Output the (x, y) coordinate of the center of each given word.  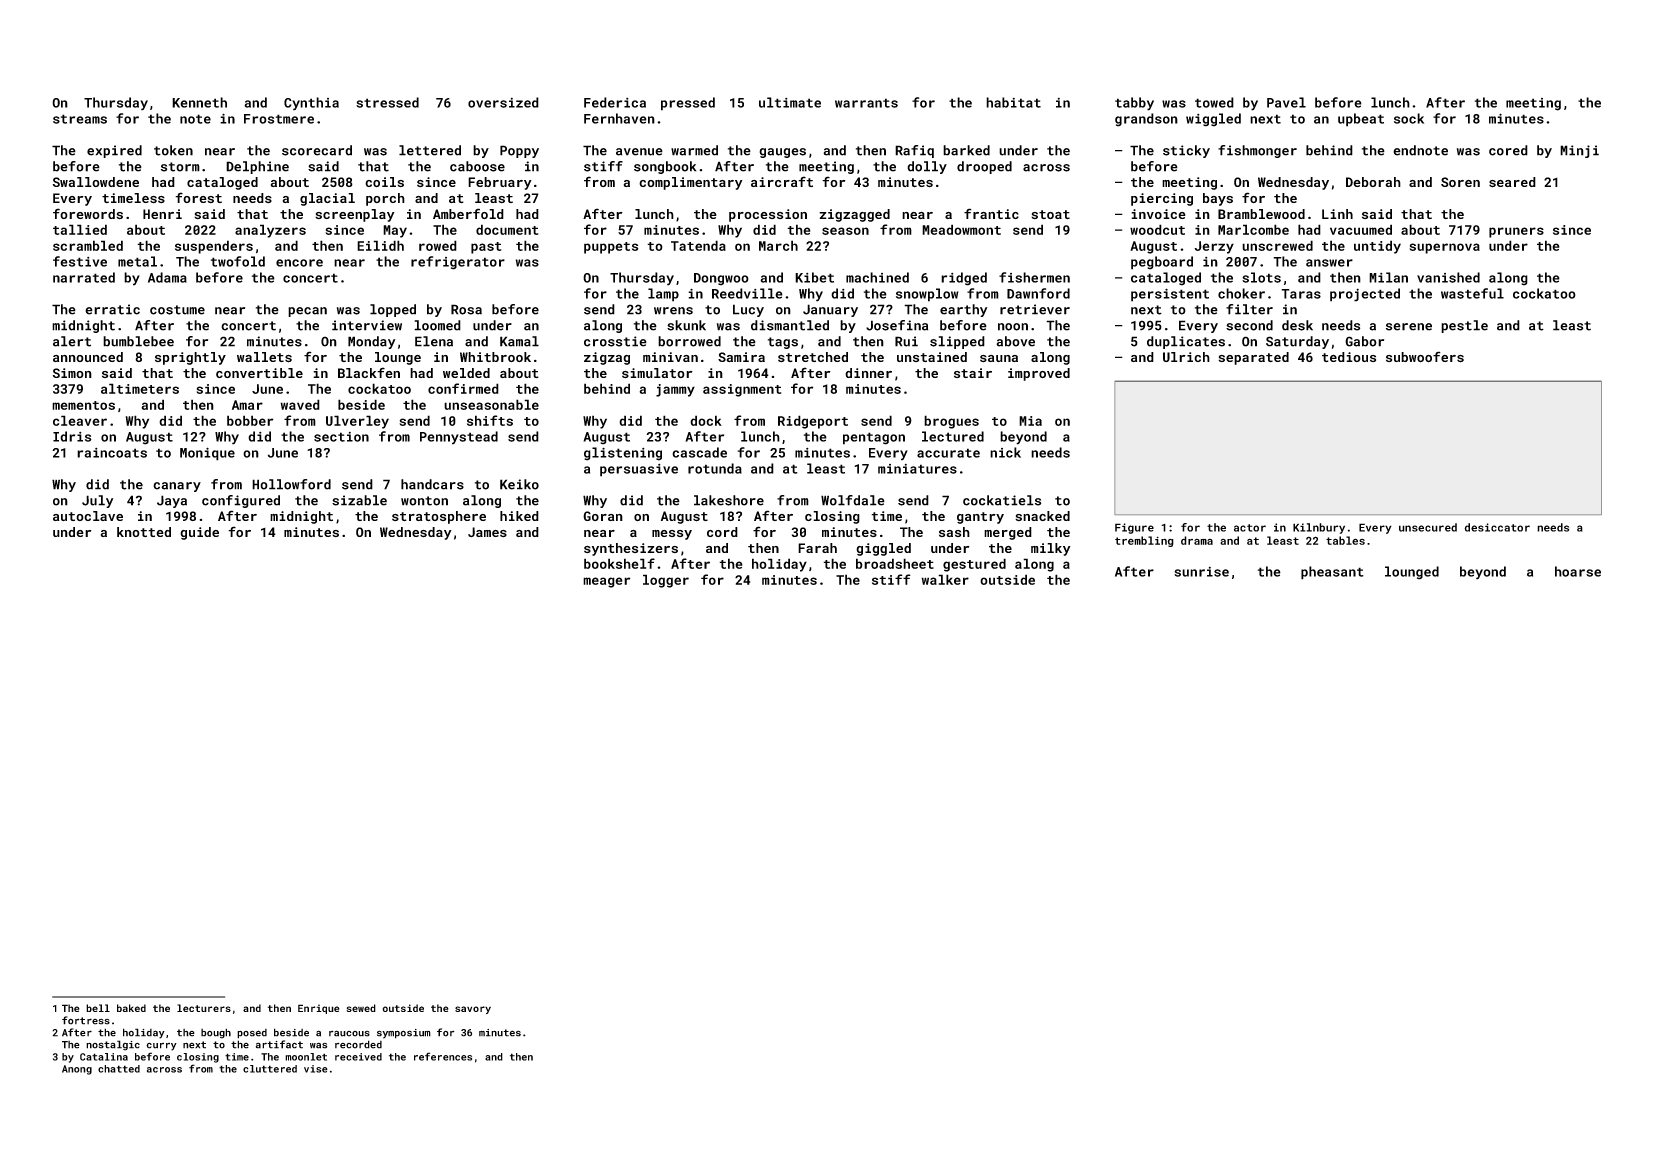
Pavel (1286, 102)
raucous (349, 1033)
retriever (1035, 309)
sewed (361, 1008)
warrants (866, 103)
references (443, 1056)
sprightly (190, 358)
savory (473, 1010)
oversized (503, 102)
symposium (404, 1034)
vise (316, 1069)
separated (1253, 358)
